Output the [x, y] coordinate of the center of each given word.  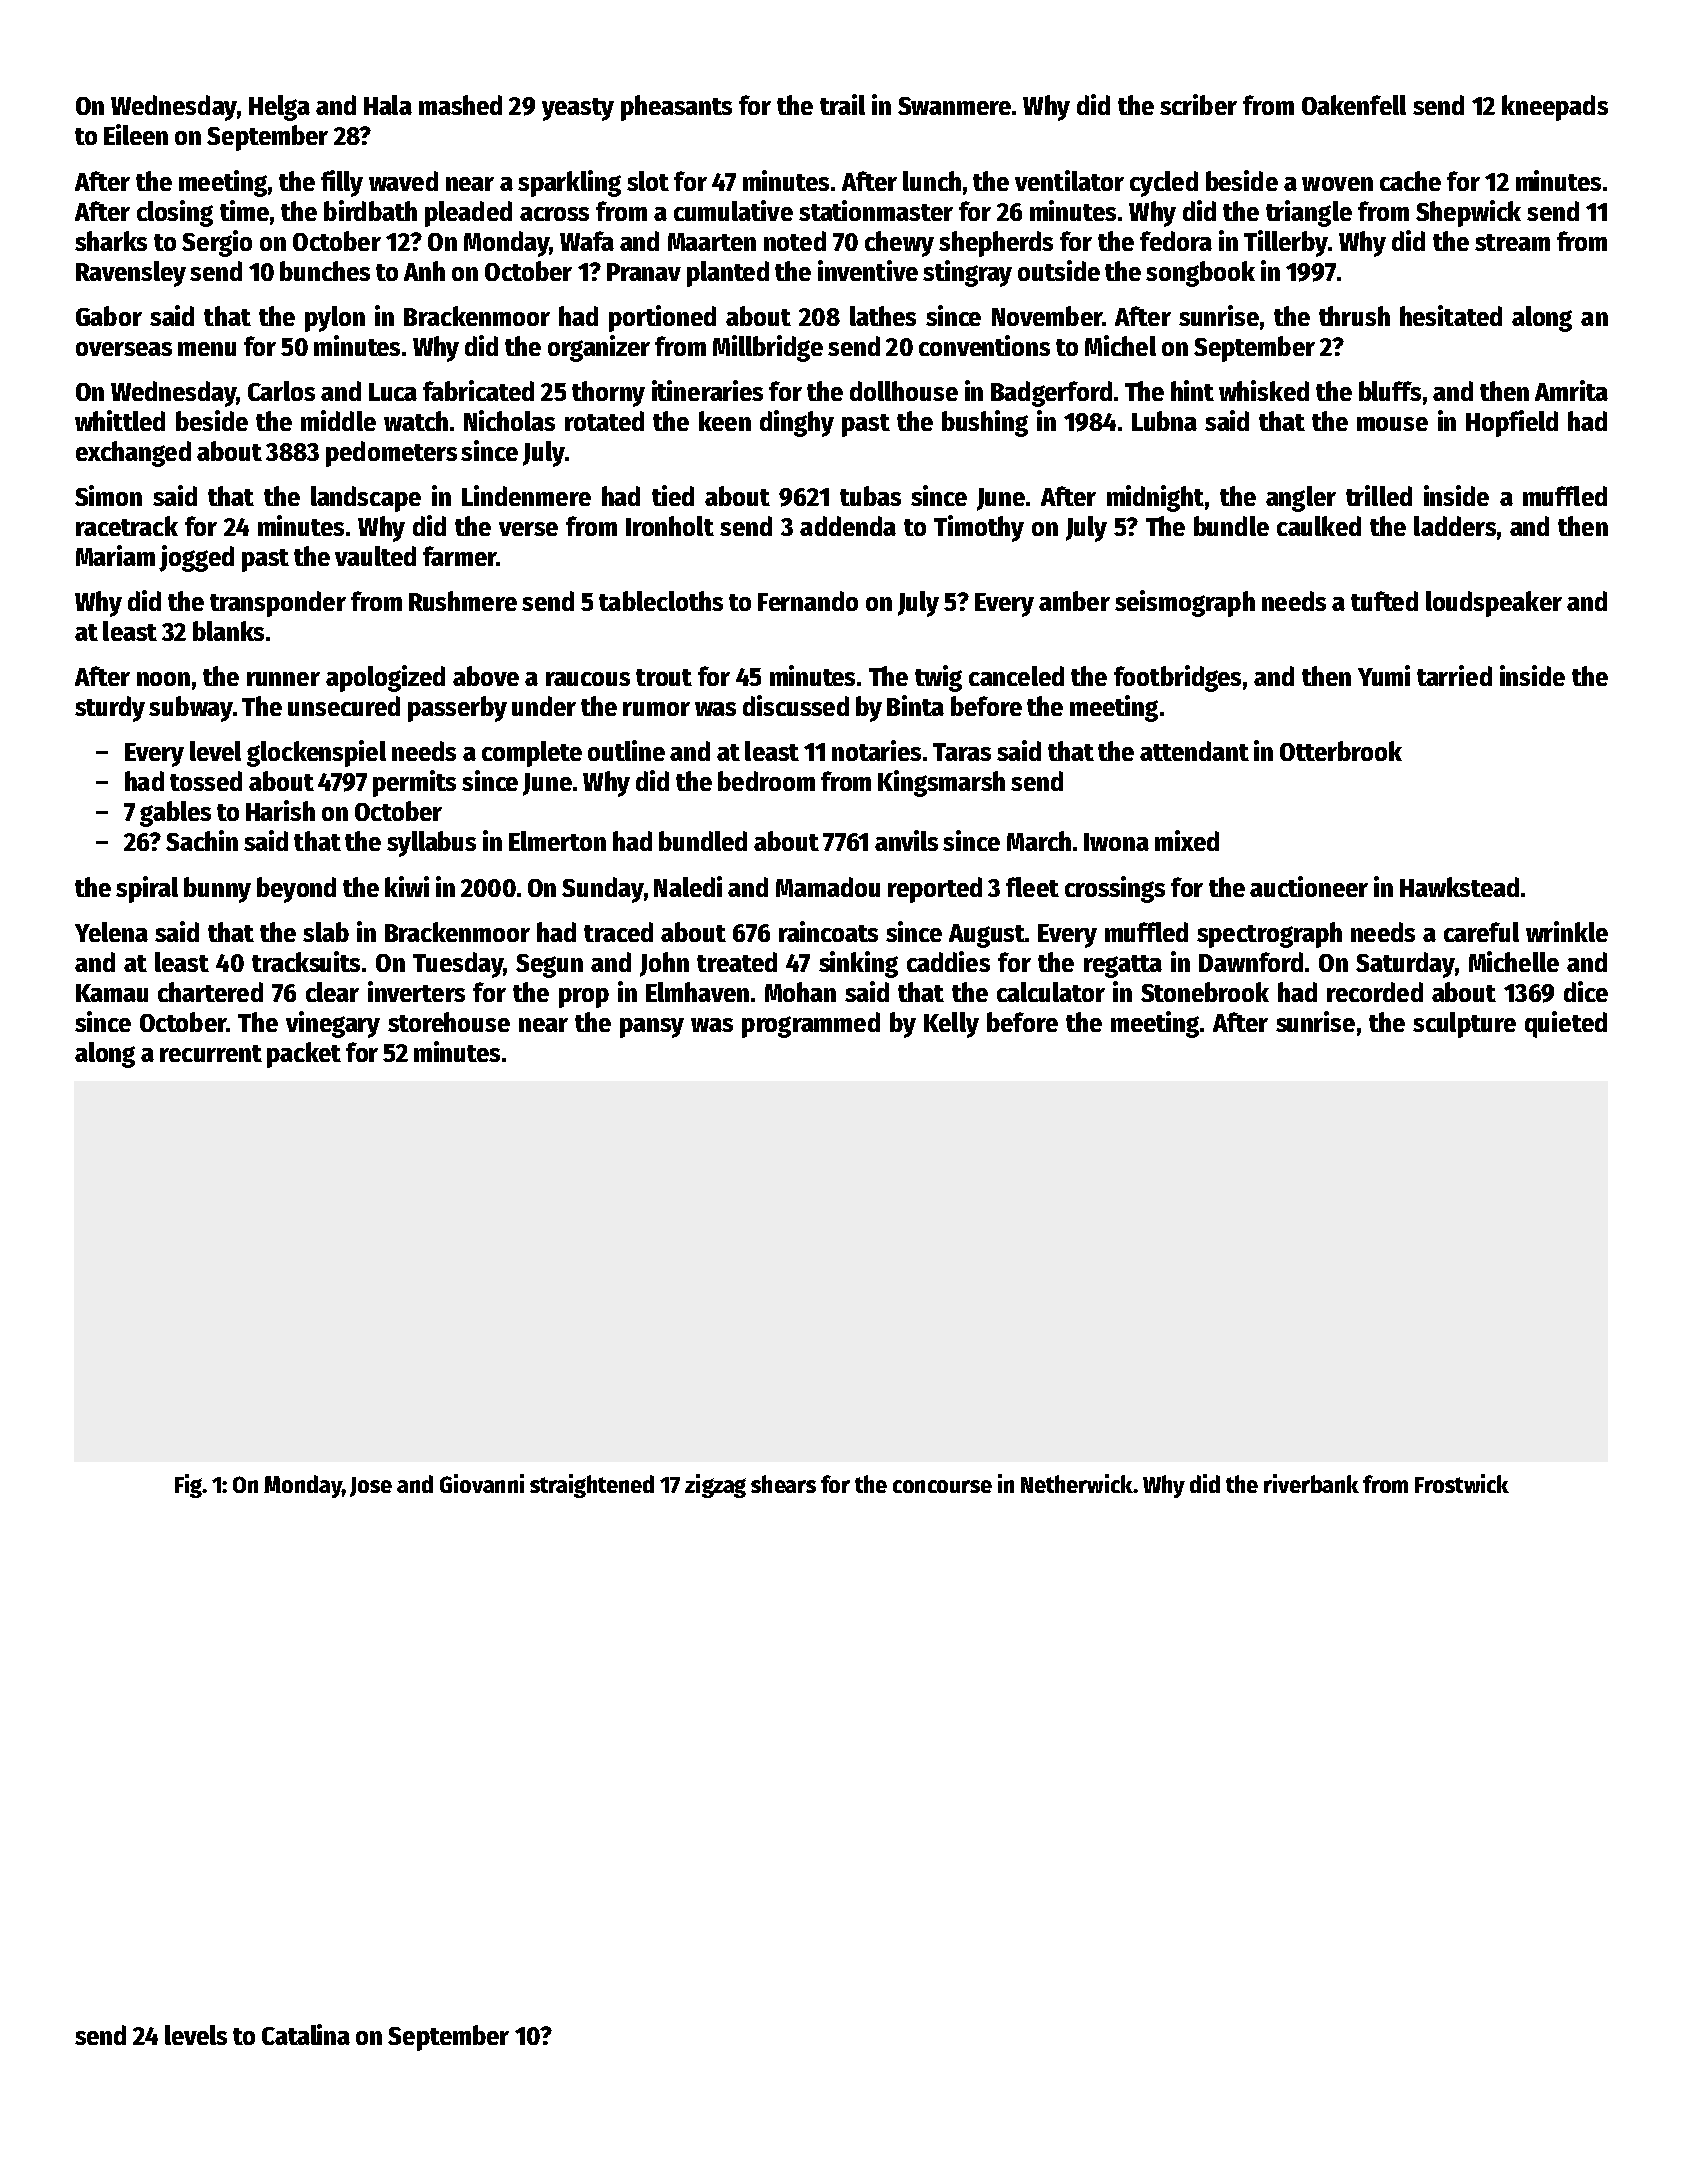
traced [618, 932]
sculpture [1464, 1025]
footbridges [1177, 678]
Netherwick [1077, 1483]
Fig [189, 1486]
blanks [228, 631]
